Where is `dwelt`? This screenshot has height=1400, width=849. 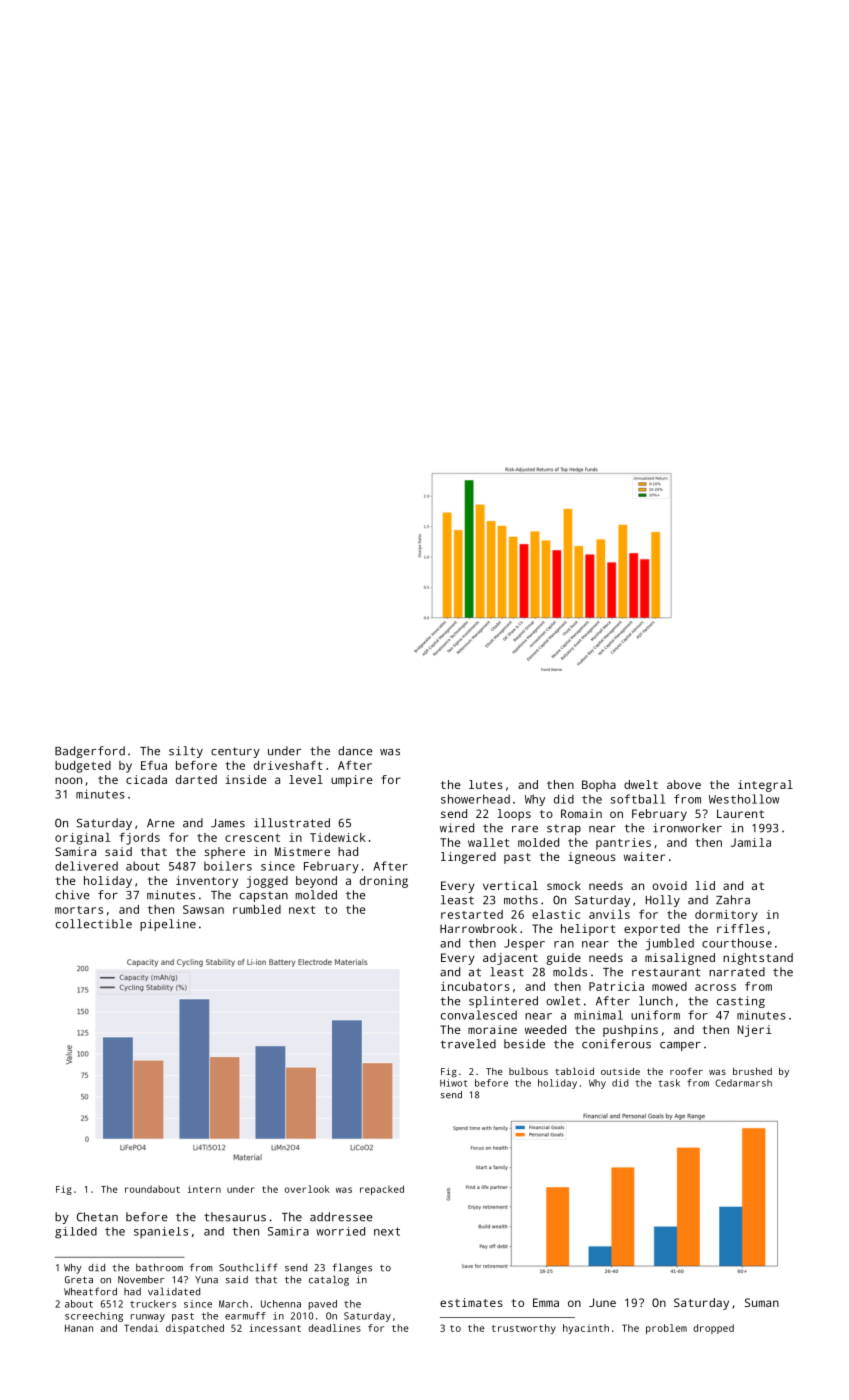 dwelt is located at coordinates (641, 784).
